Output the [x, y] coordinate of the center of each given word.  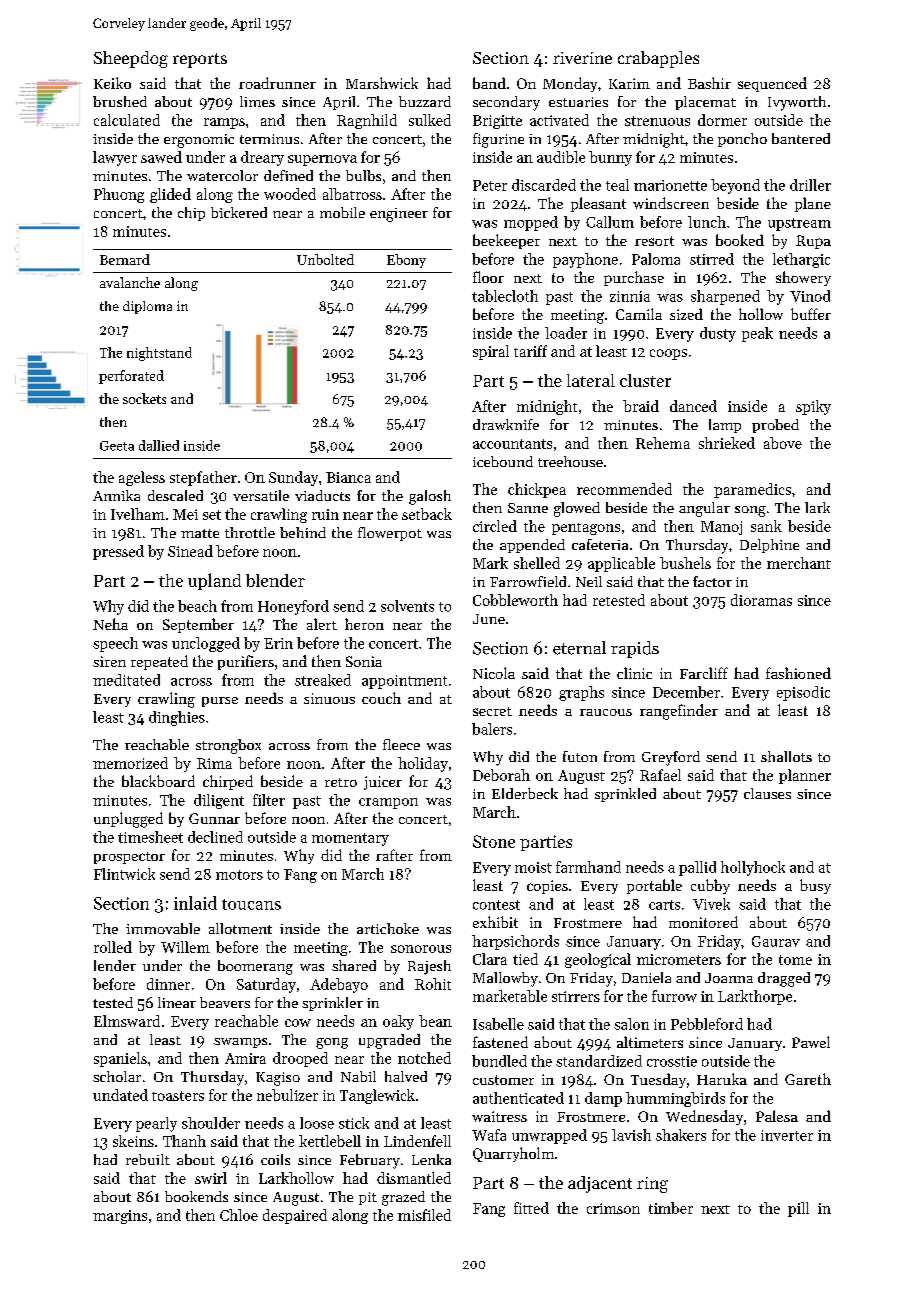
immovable [163, 928]
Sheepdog [131, 59]
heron [364, 624]
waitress [499, 1116]
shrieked [727, 443]
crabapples [658, 59]
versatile [261, 495]
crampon [388, 803]
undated [120, 1095]
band [489, 83]
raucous [606, 712]
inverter [787, 1135]
